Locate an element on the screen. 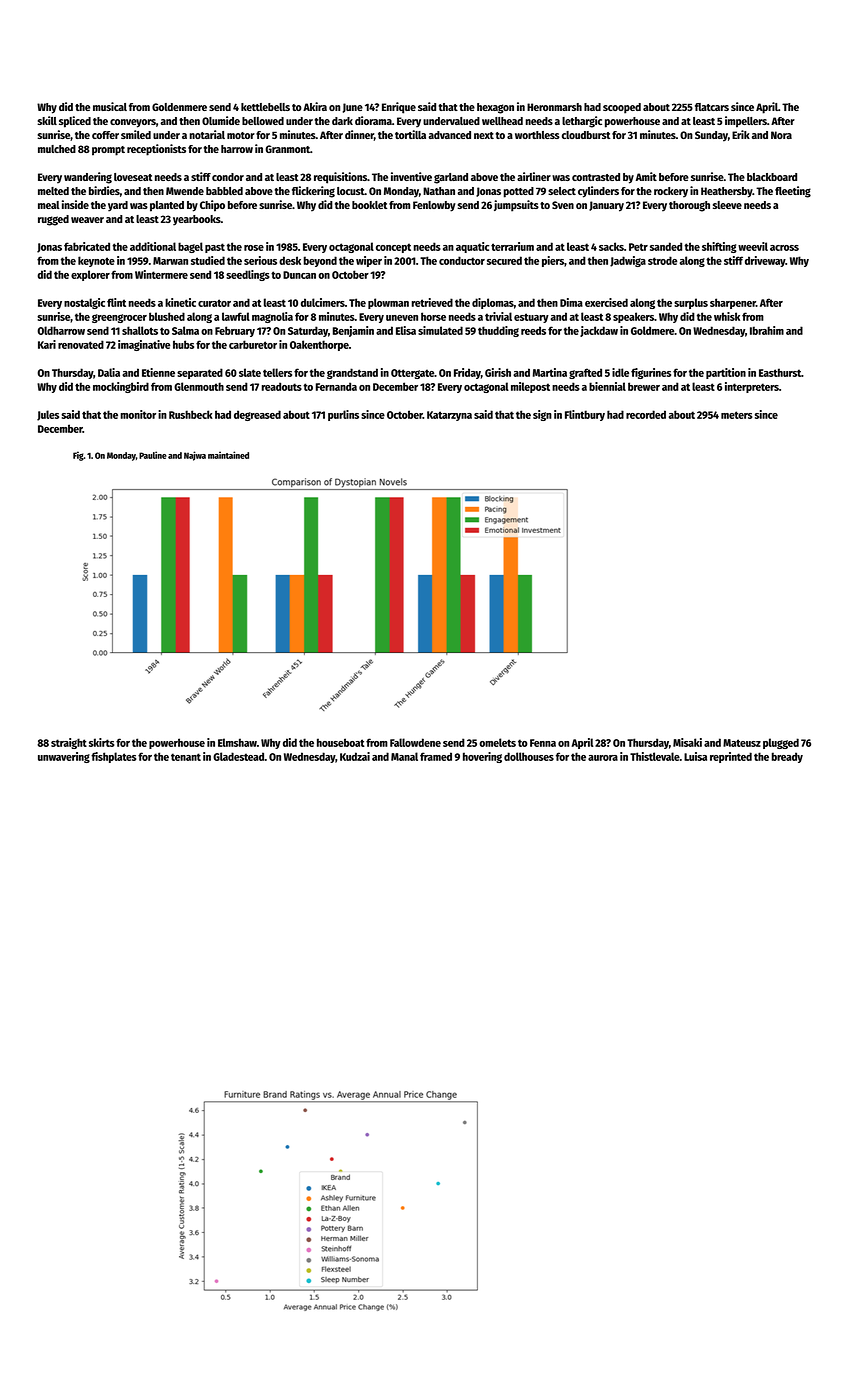 The height and width of the screenshot is (1400, 849). sign is located at coordinates (542, 415).
